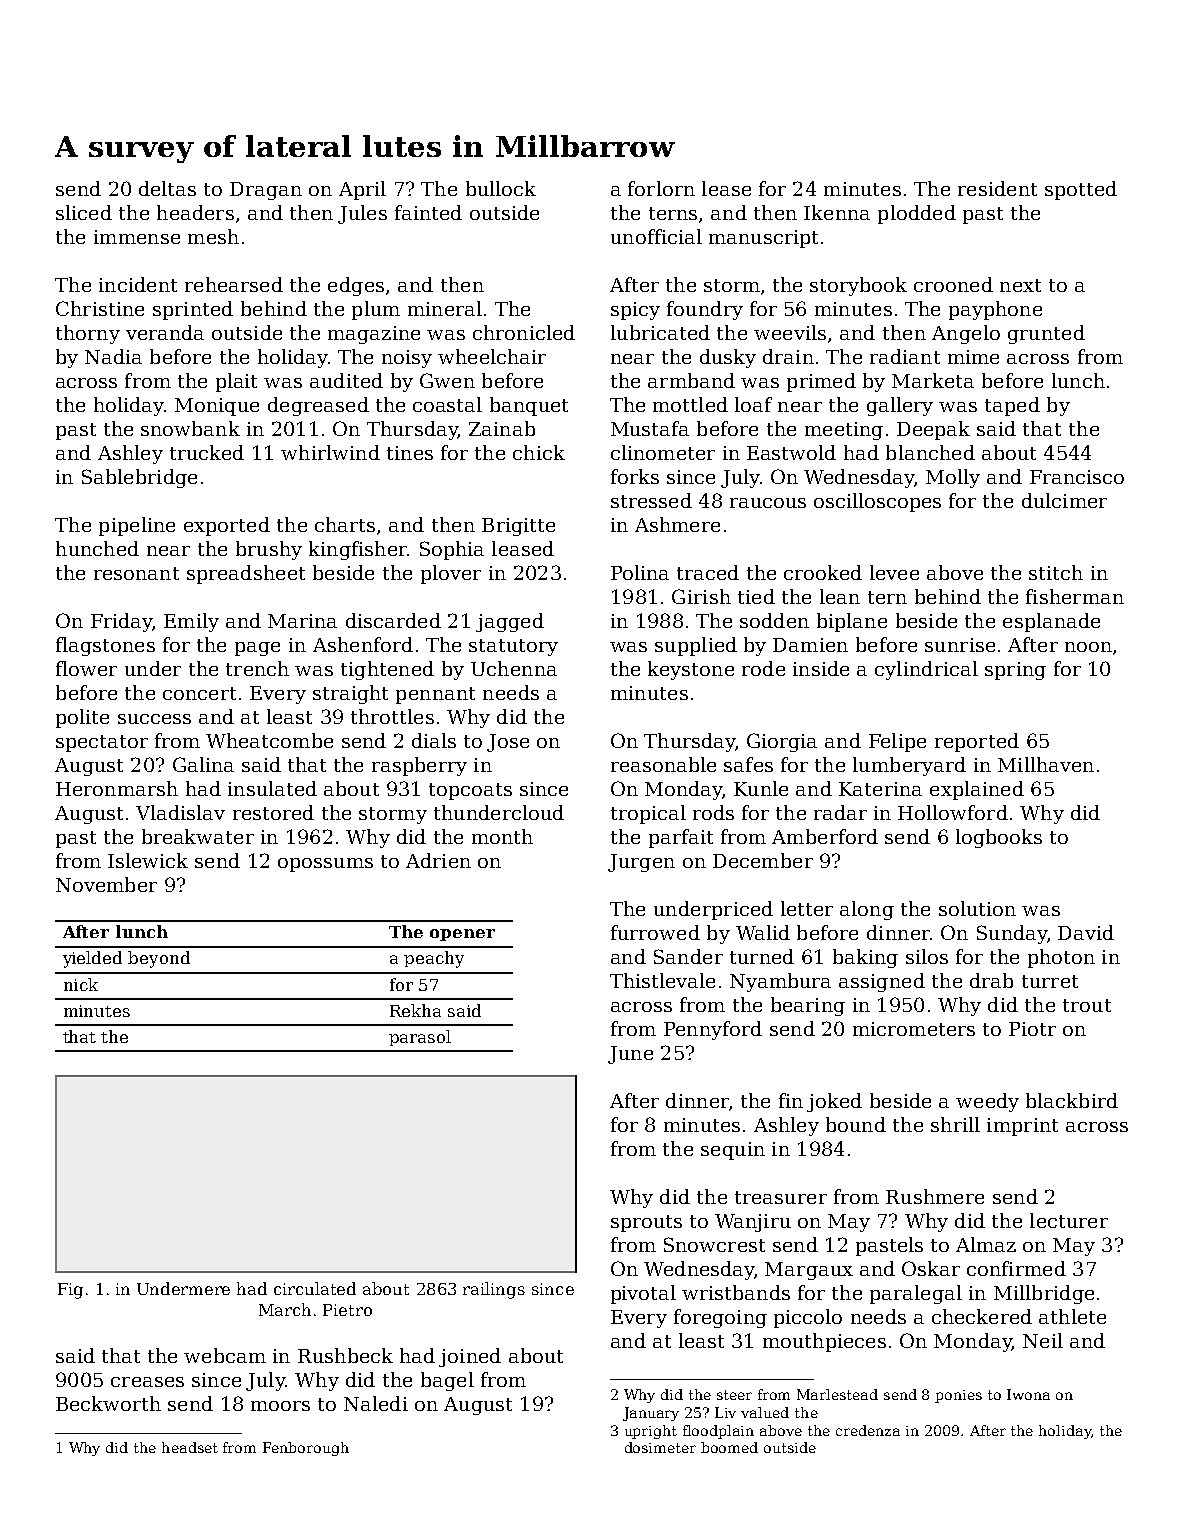 The height and width of the image is (1534, 1186). I want to click on bullock, so click(501, 188).
